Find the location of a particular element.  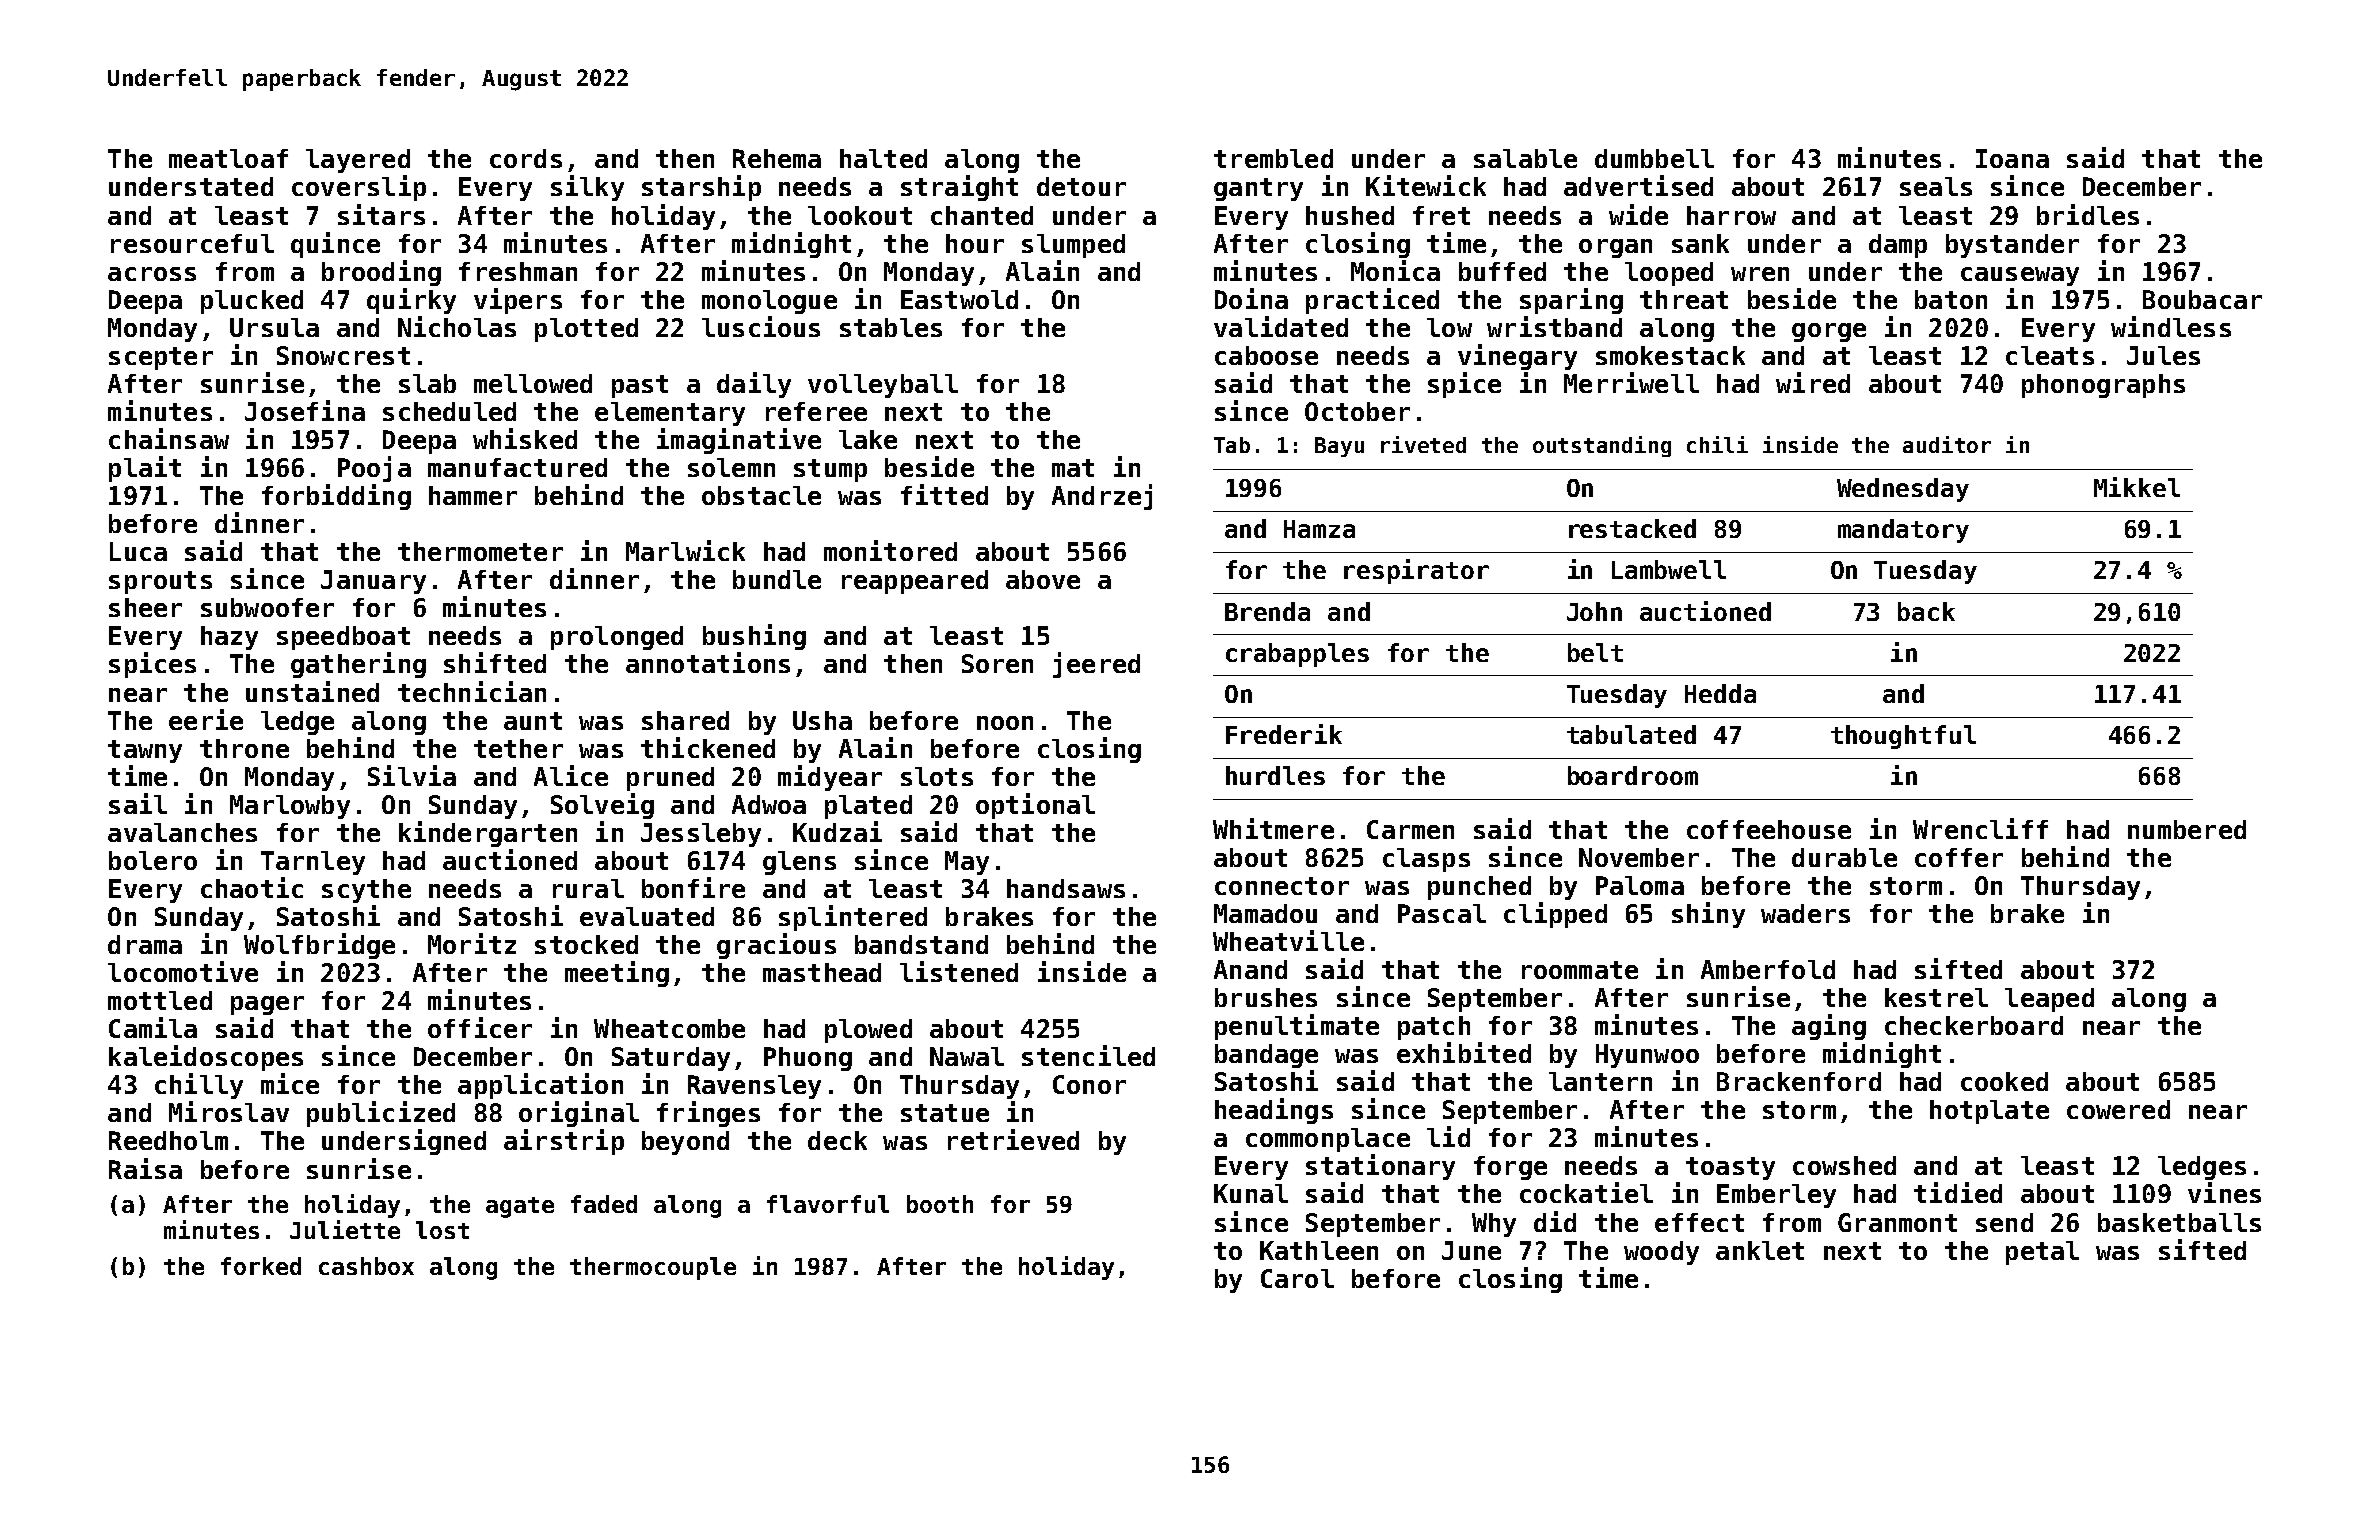

Frederik is located at coordinates (1284, 734).
